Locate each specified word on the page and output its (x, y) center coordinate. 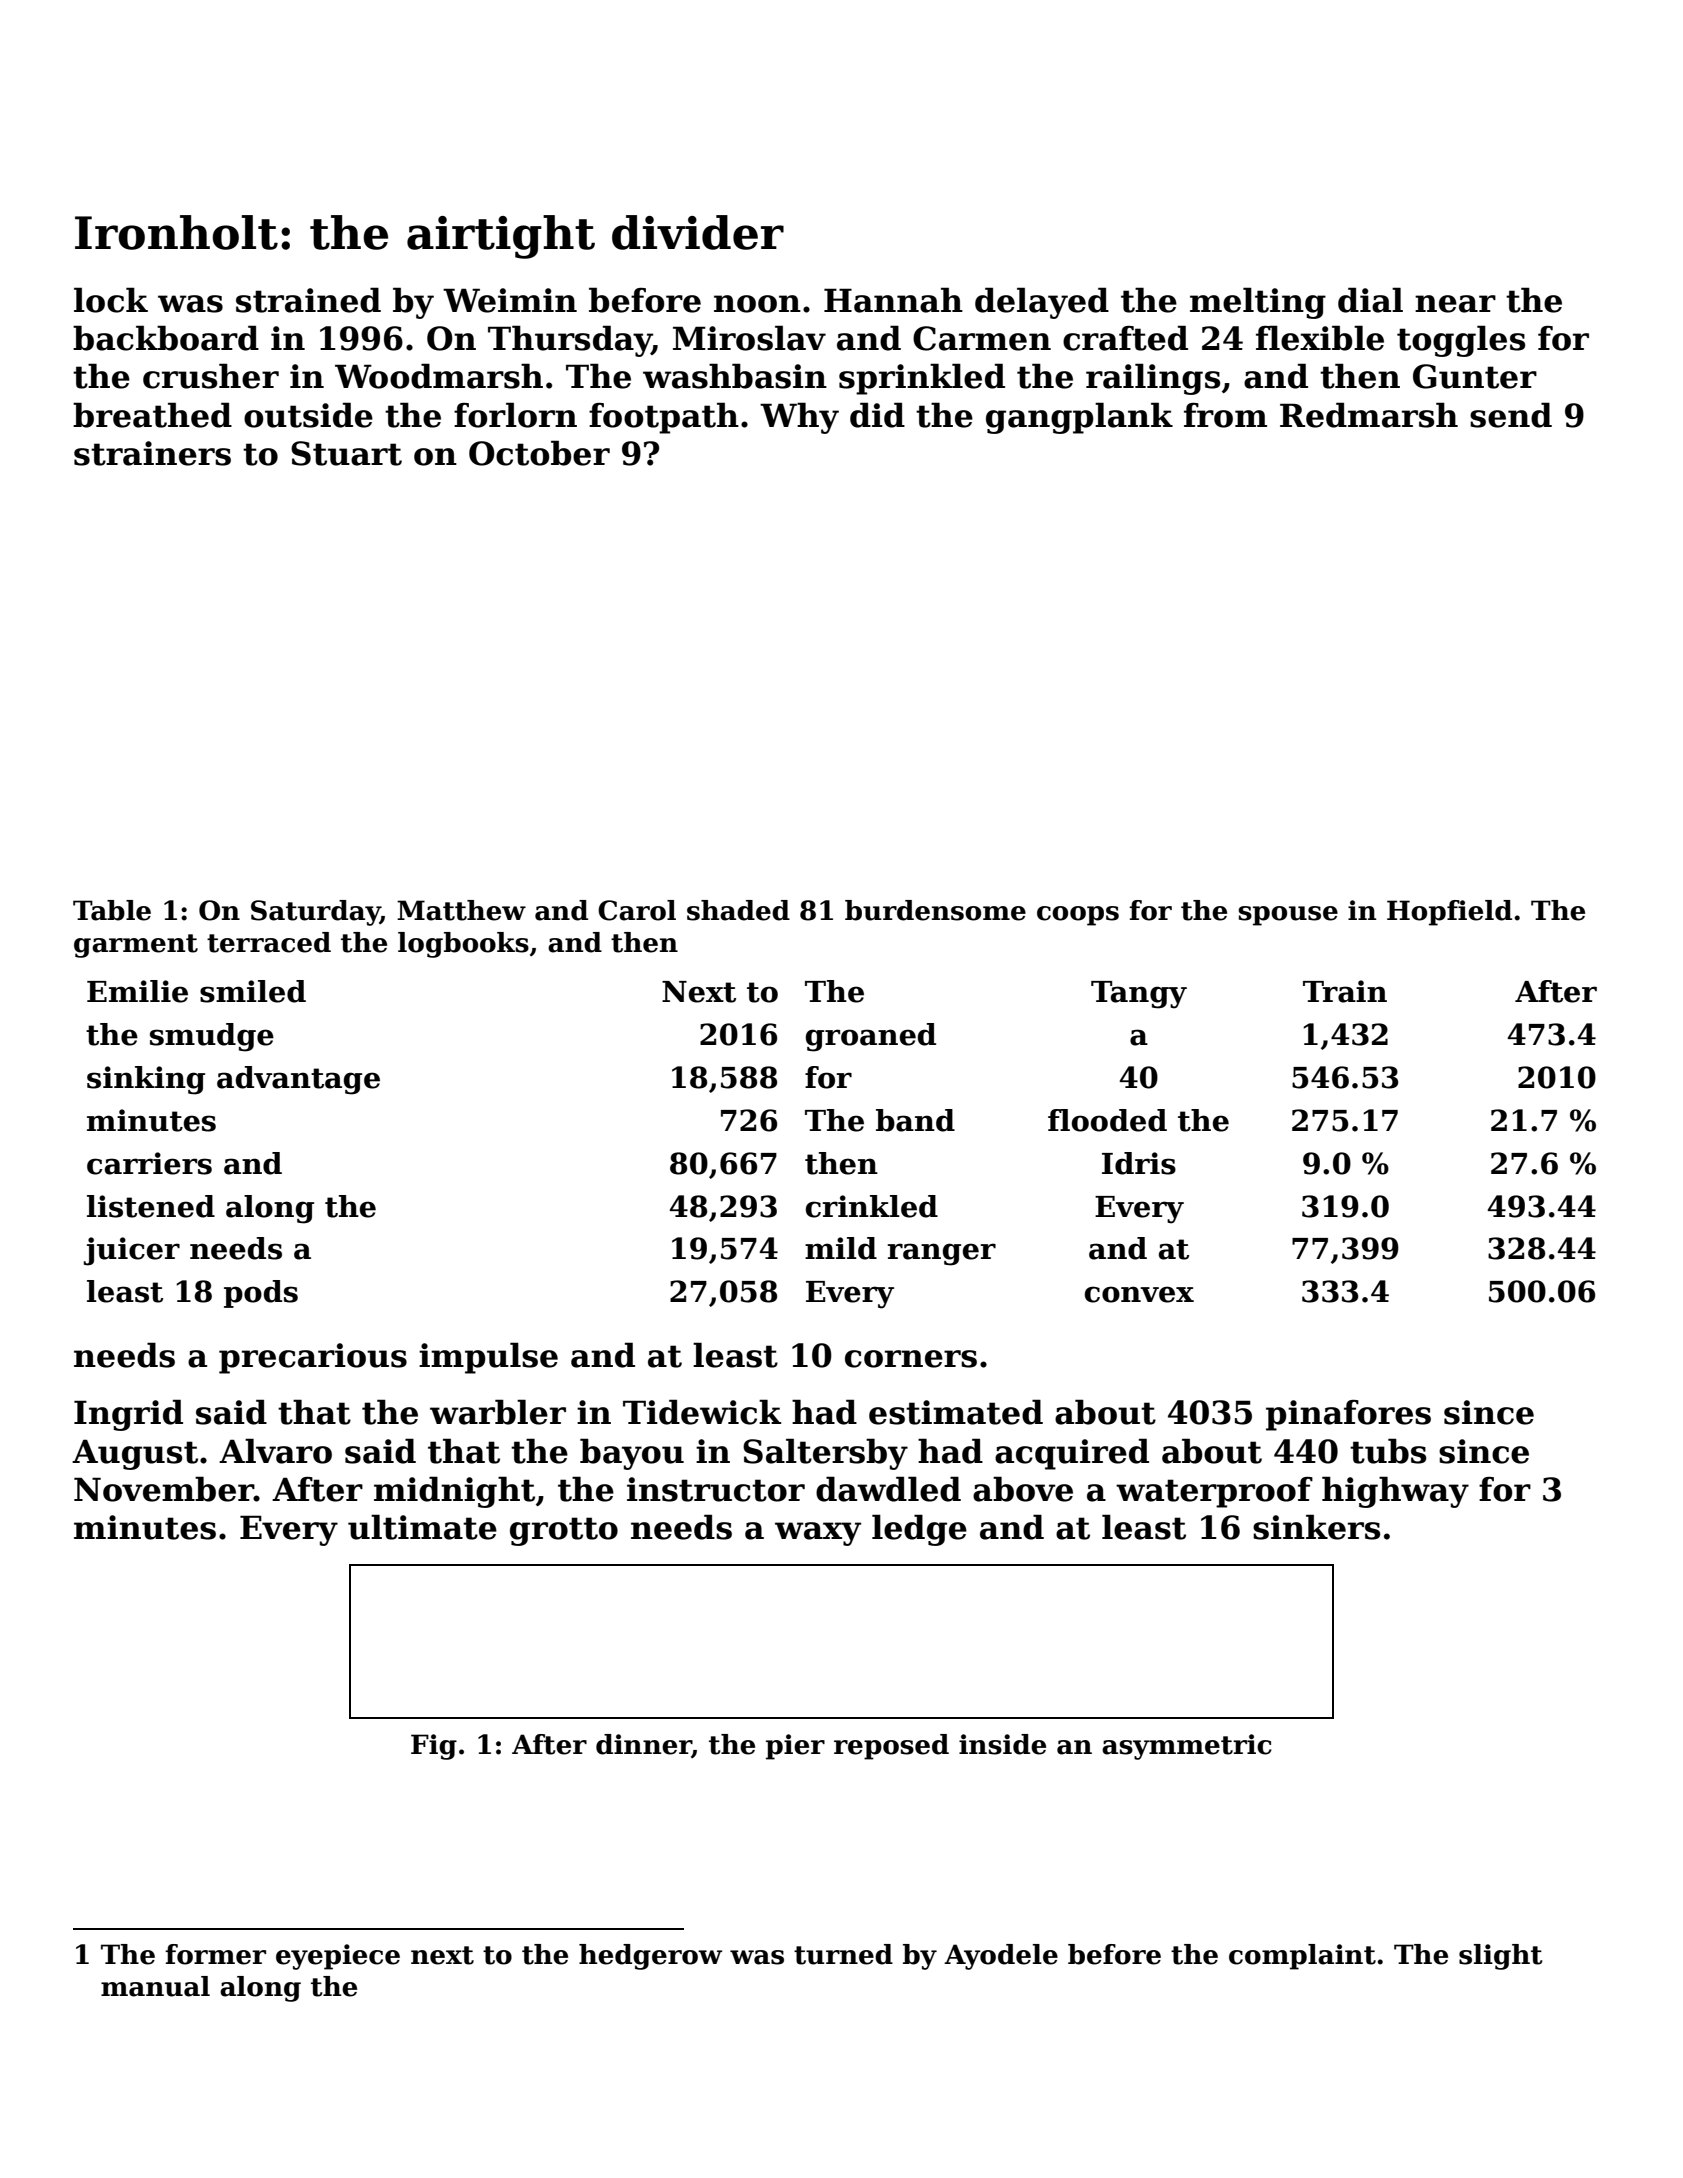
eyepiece (338, 1957)
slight (1501, 1957)
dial (1370, 300)
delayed (1042, 303)
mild (841, 1248)
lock (111, 300)
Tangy (1139, 995)
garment (136, 946)
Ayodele (1001, 1957)
